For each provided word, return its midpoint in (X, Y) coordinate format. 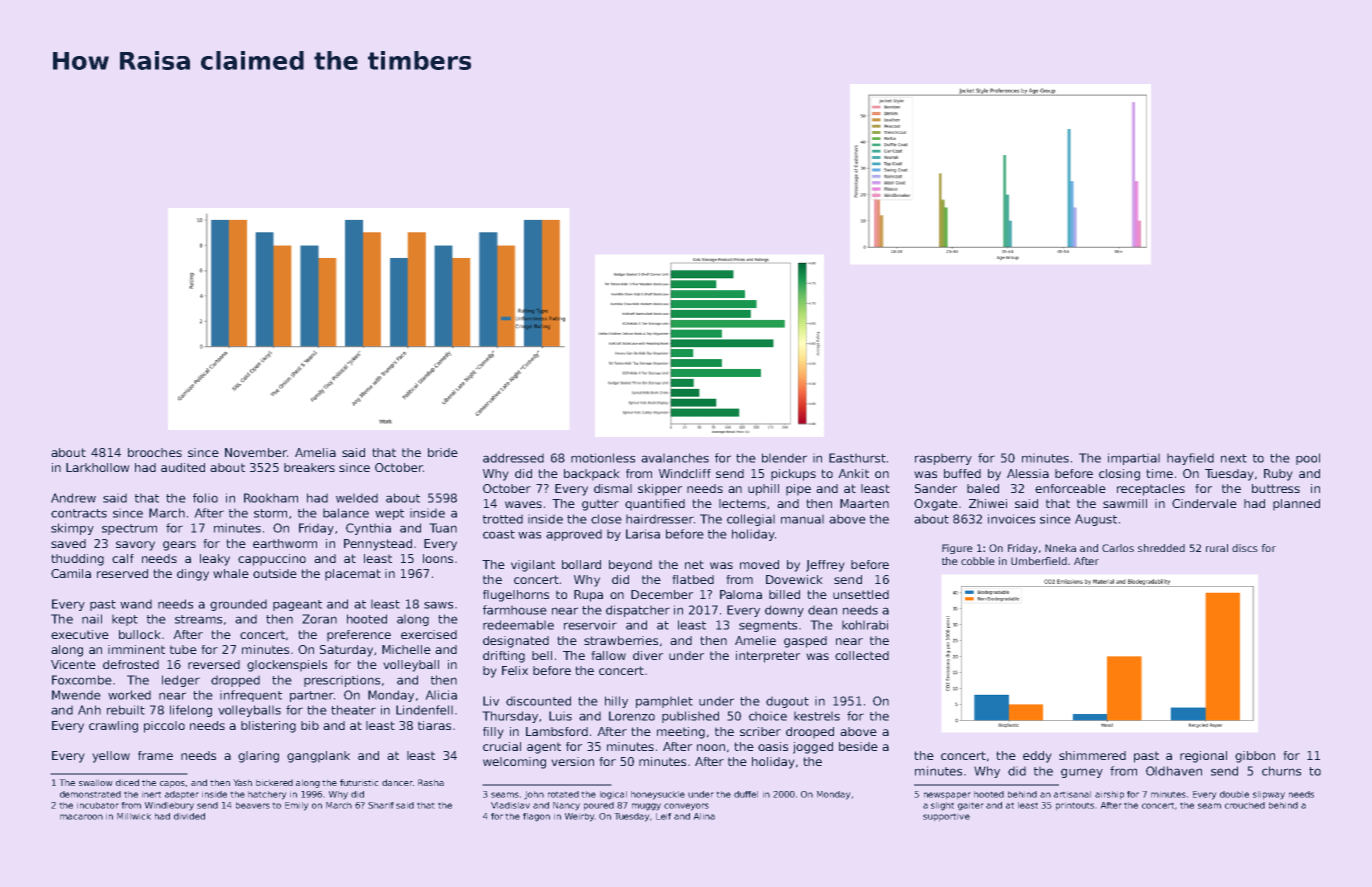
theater (353, 710)
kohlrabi (865, 625)
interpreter (768, 657)
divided (189, 816)
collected (862, 655)
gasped (805, 642)
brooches (155, 452)
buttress (1276, 488)
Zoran (319, 619)
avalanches (675, 458)
